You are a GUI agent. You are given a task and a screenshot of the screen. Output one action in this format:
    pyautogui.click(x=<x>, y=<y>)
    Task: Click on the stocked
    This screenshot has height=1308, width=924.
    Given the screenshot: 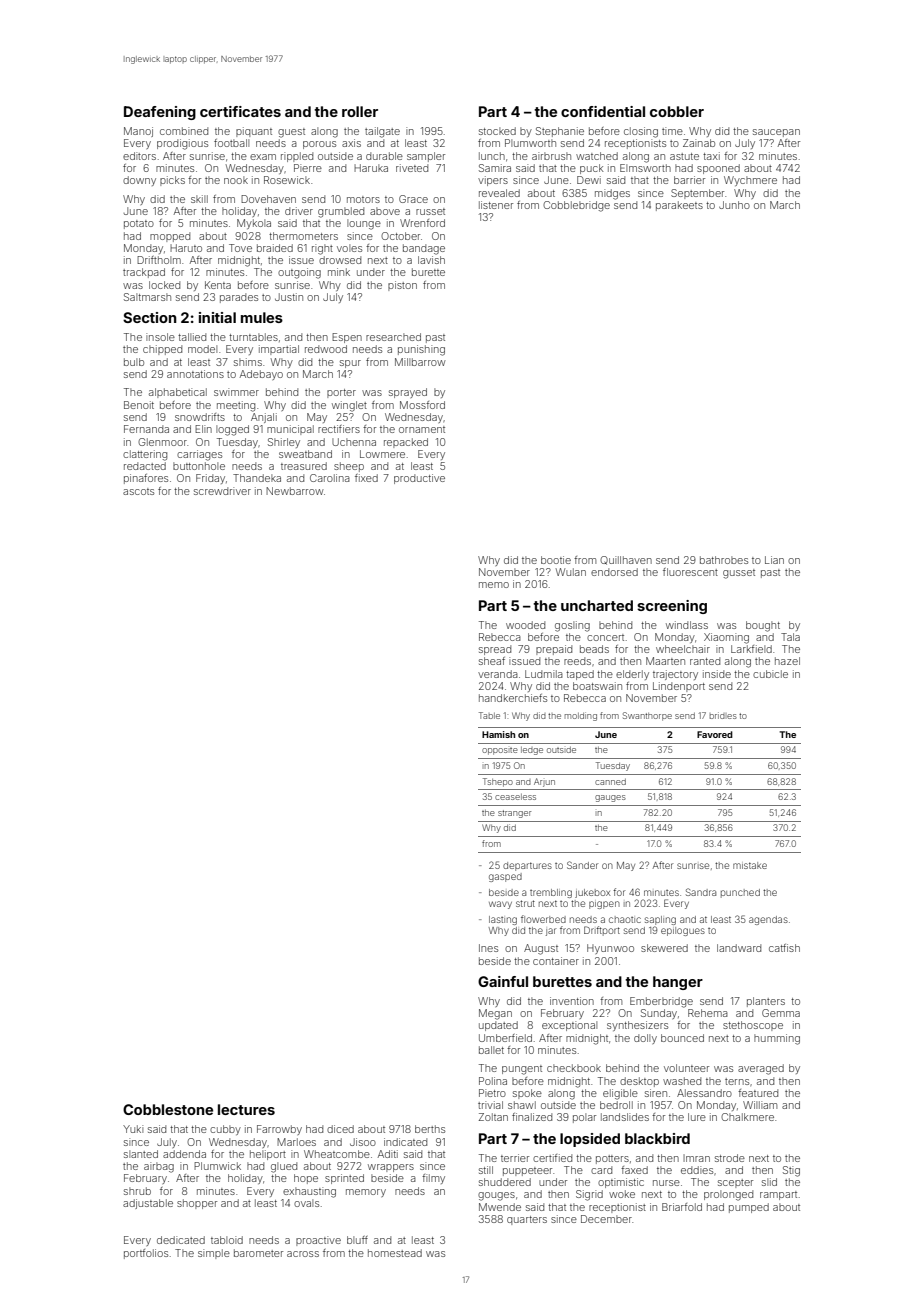 What is the action you would take?
    pyautogui.click(x=497, y=131)
